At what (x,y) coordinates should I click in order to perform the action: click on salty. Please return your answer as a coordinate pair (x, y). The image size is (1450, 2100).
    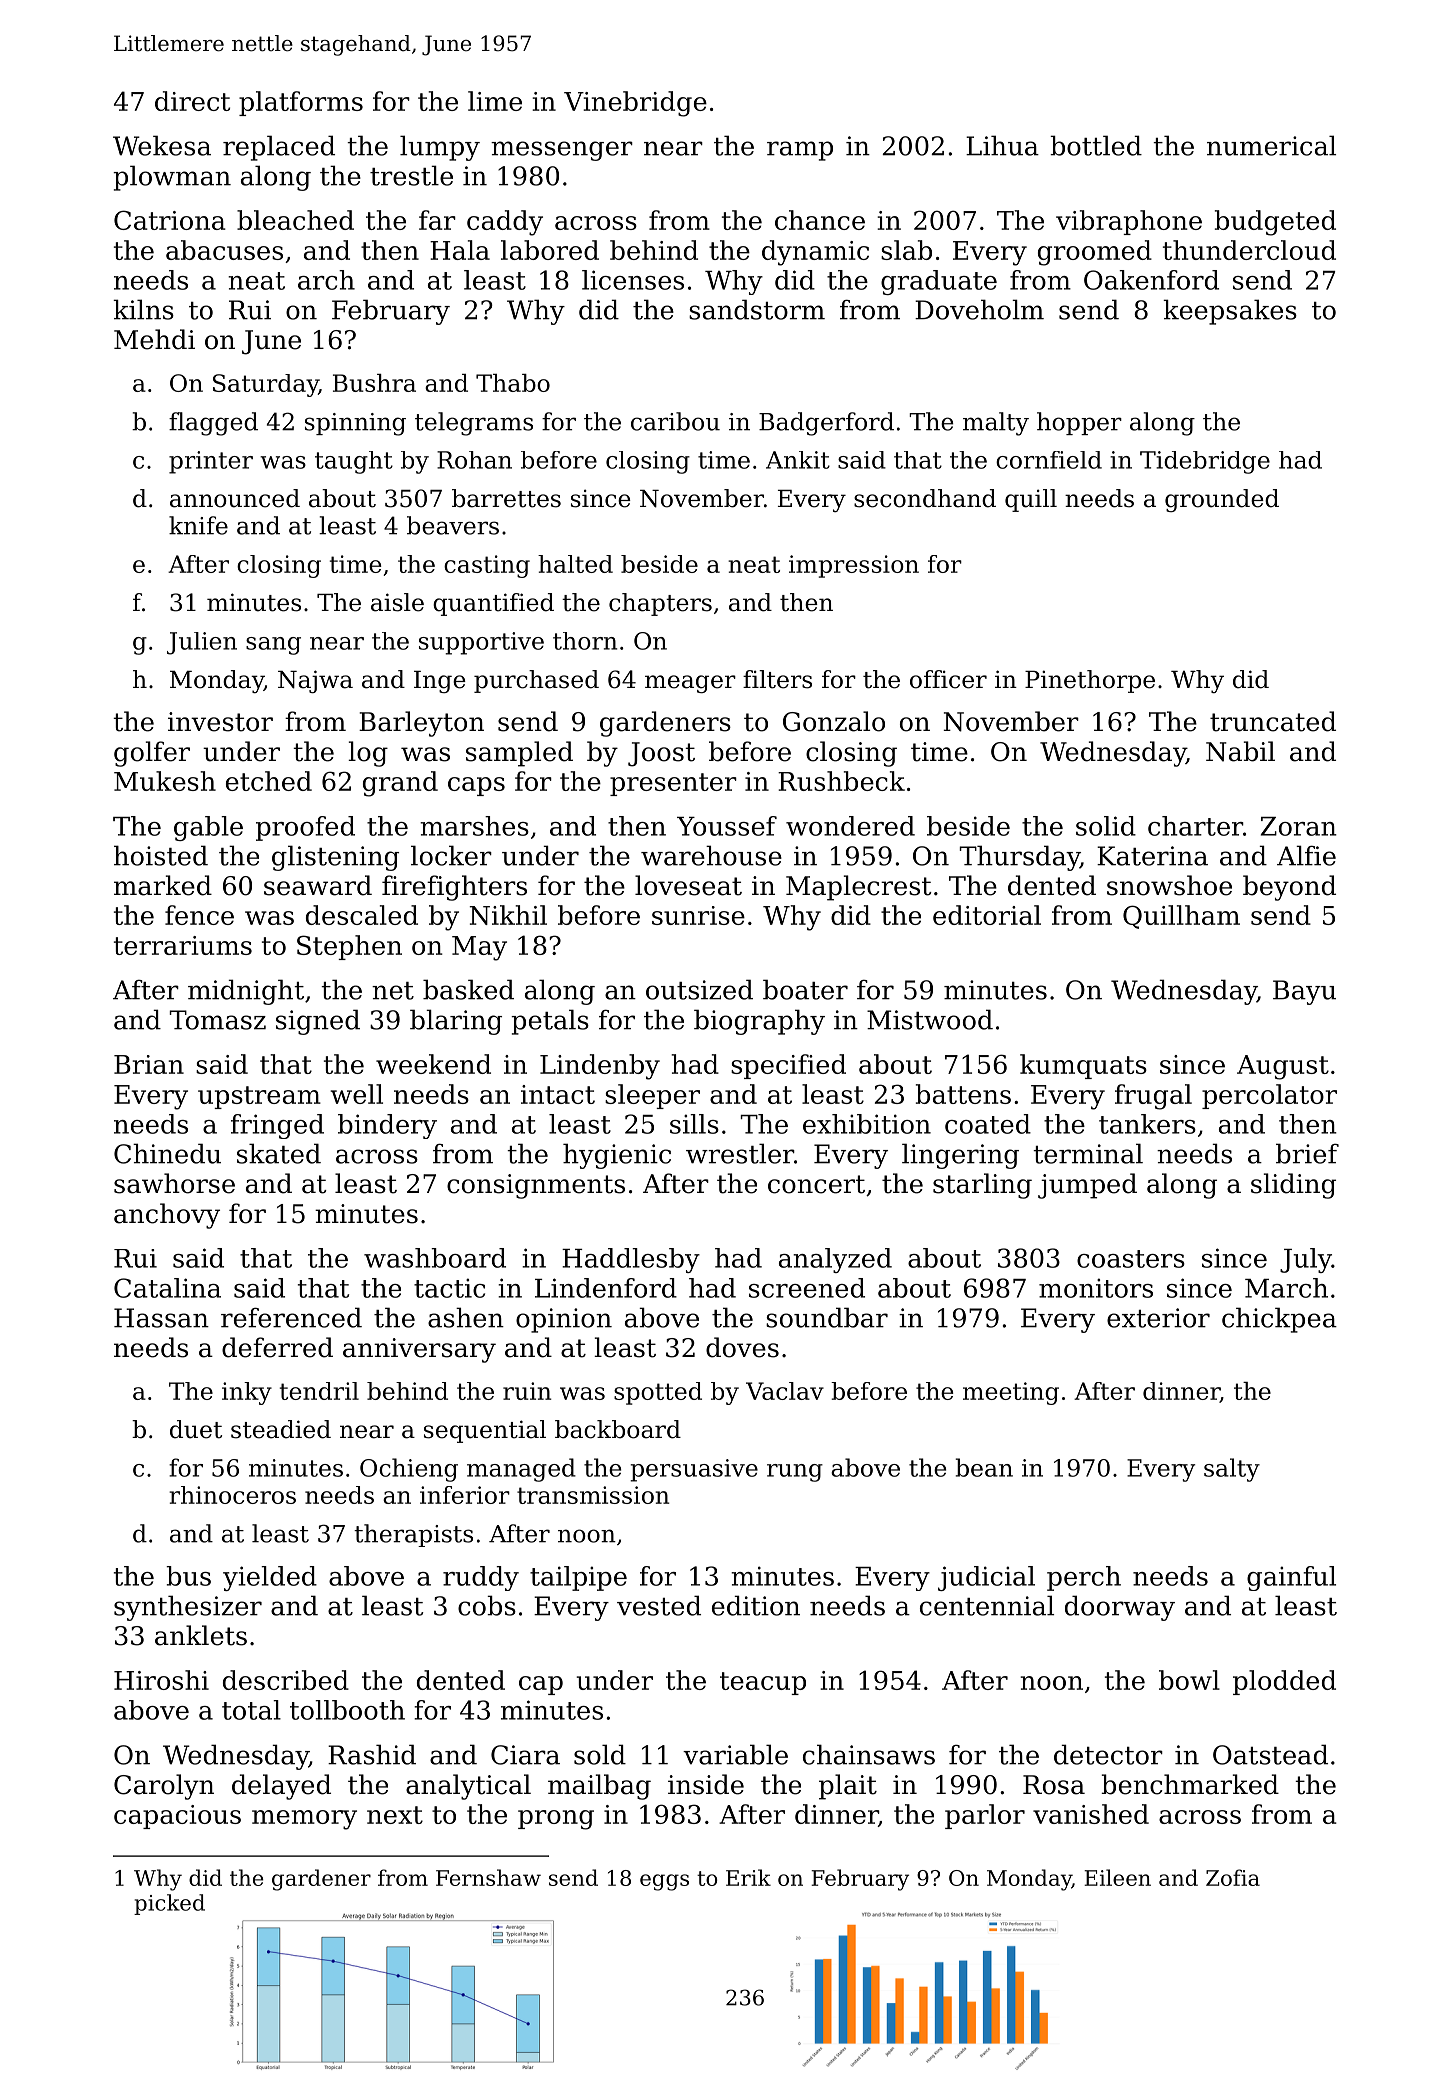
    Looking at the image, I should click on (1232, 1470).
